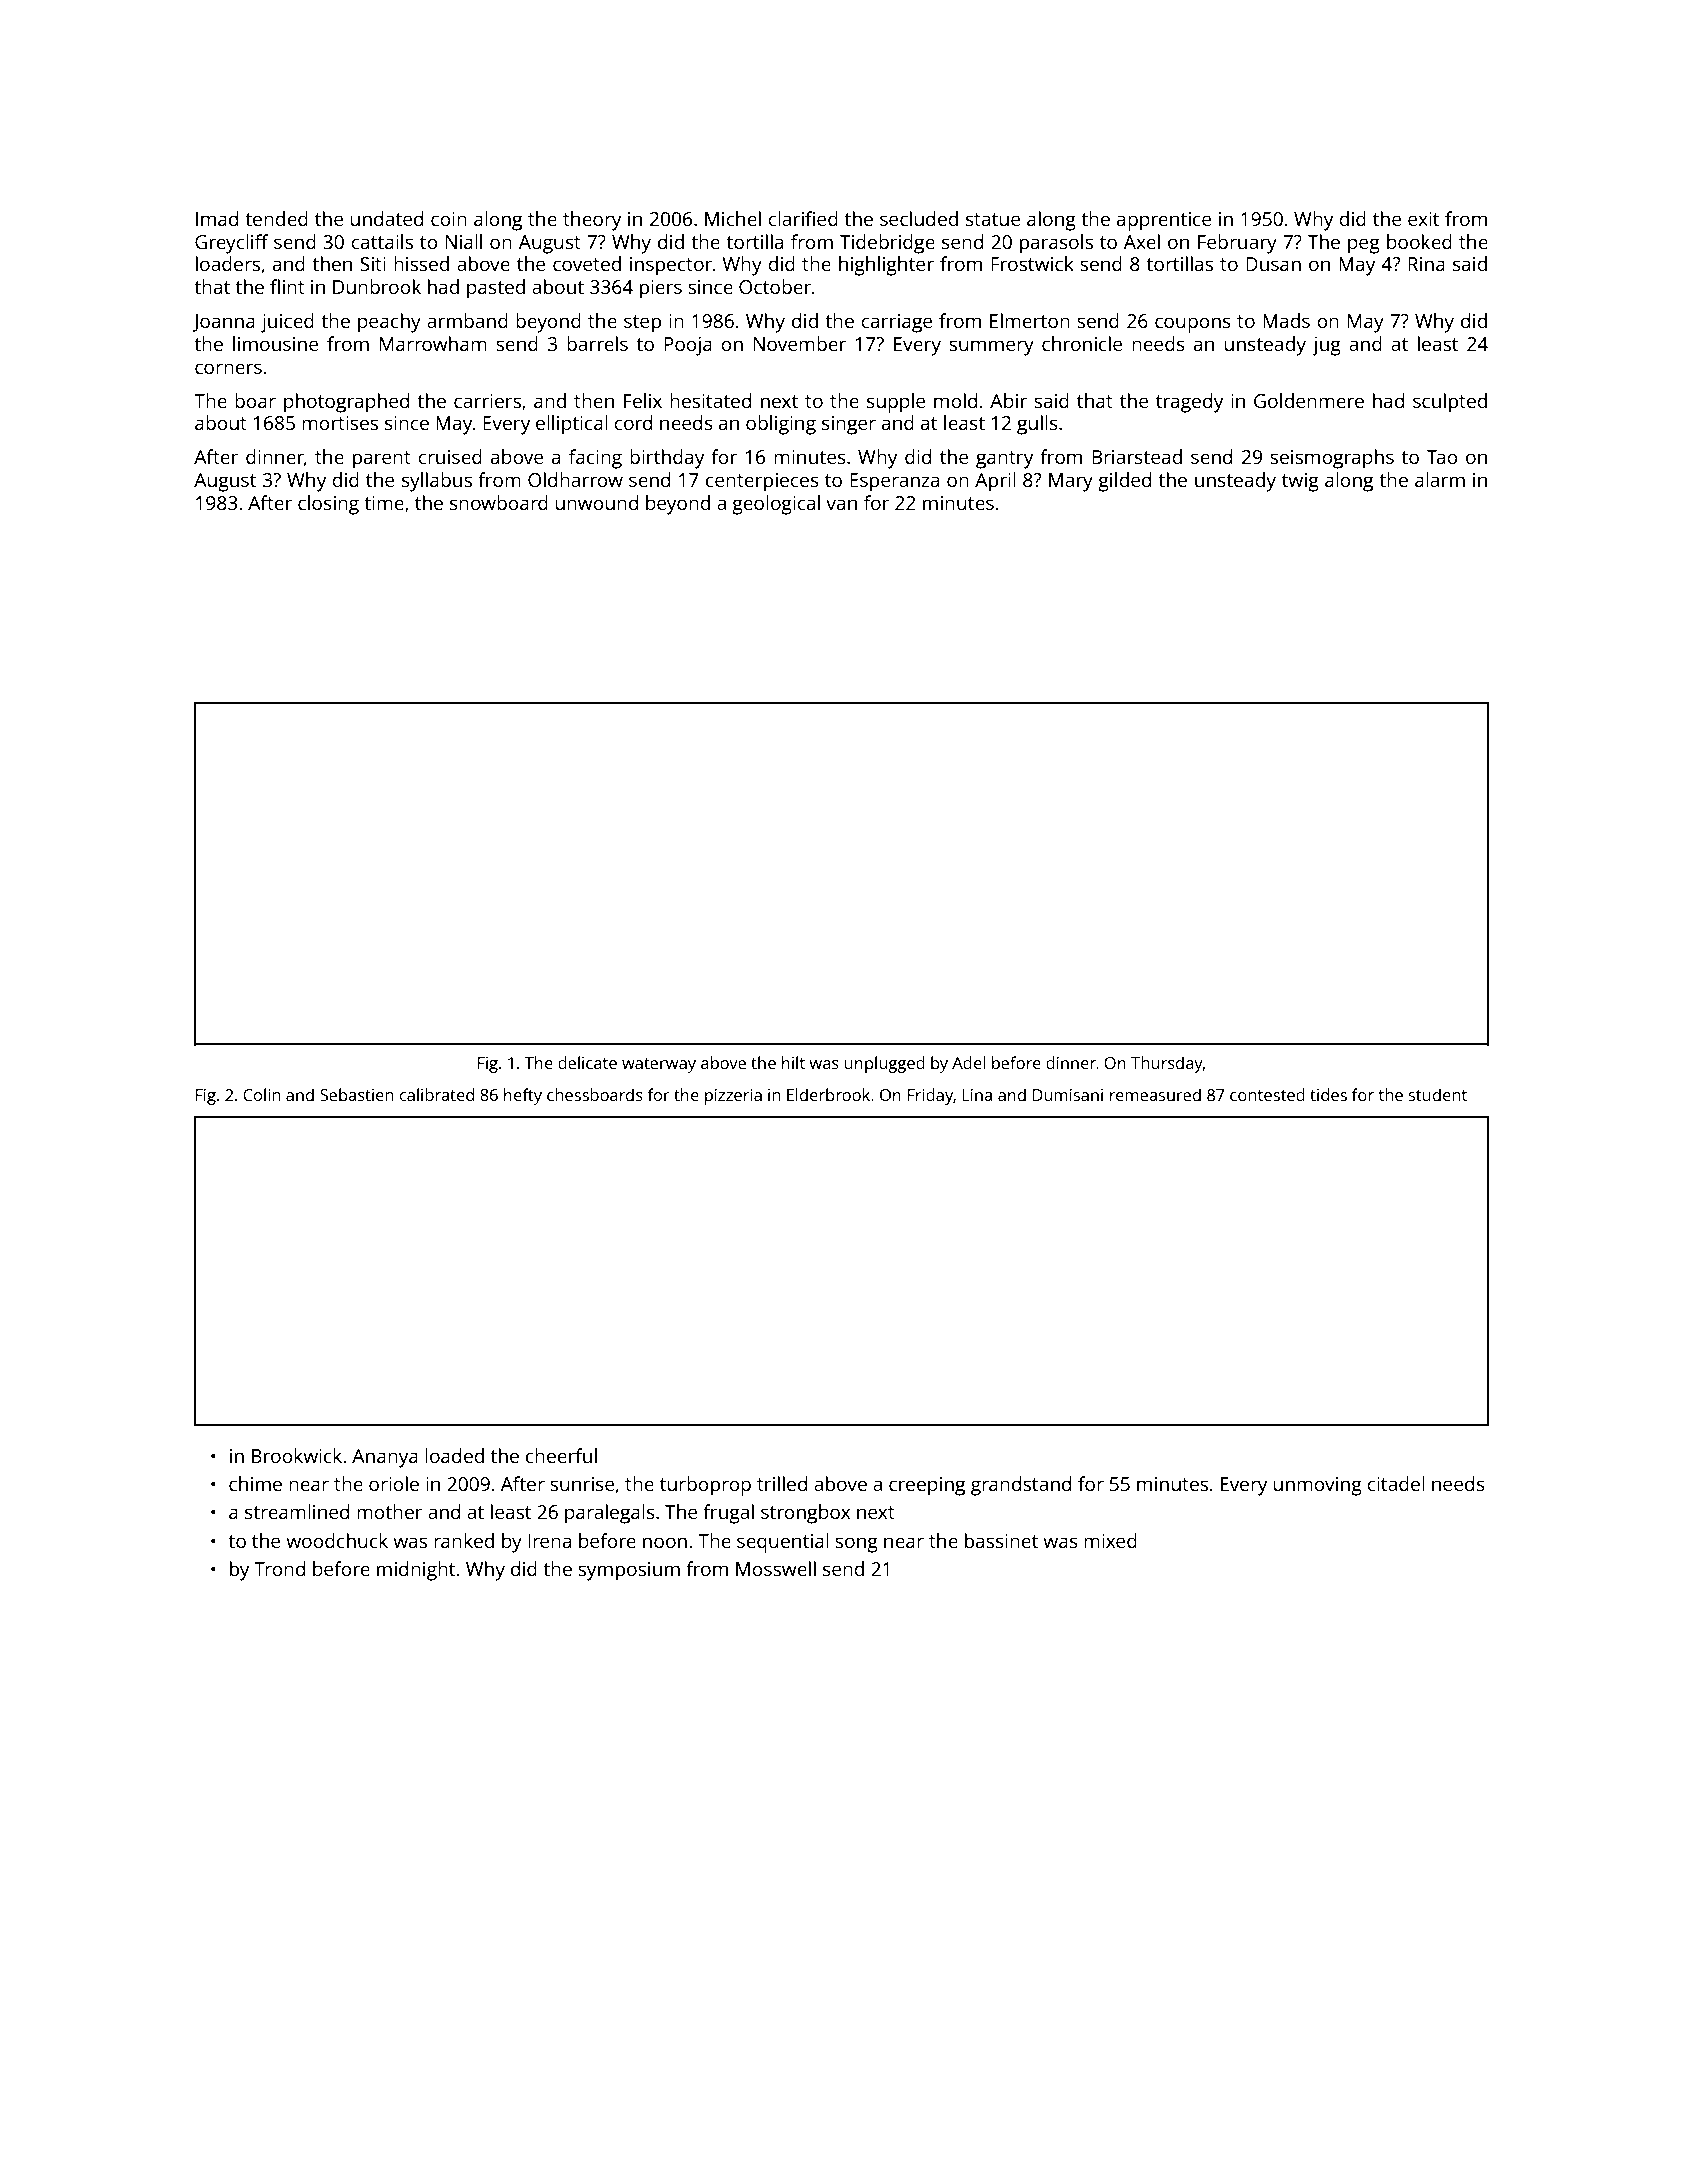 Image resolution: width=1683 pixels, height=2178 pixels. What do you see at coordinates (1440, 479) in the screenshot?
I see `alarm` at bounding box center [1440, 479].
